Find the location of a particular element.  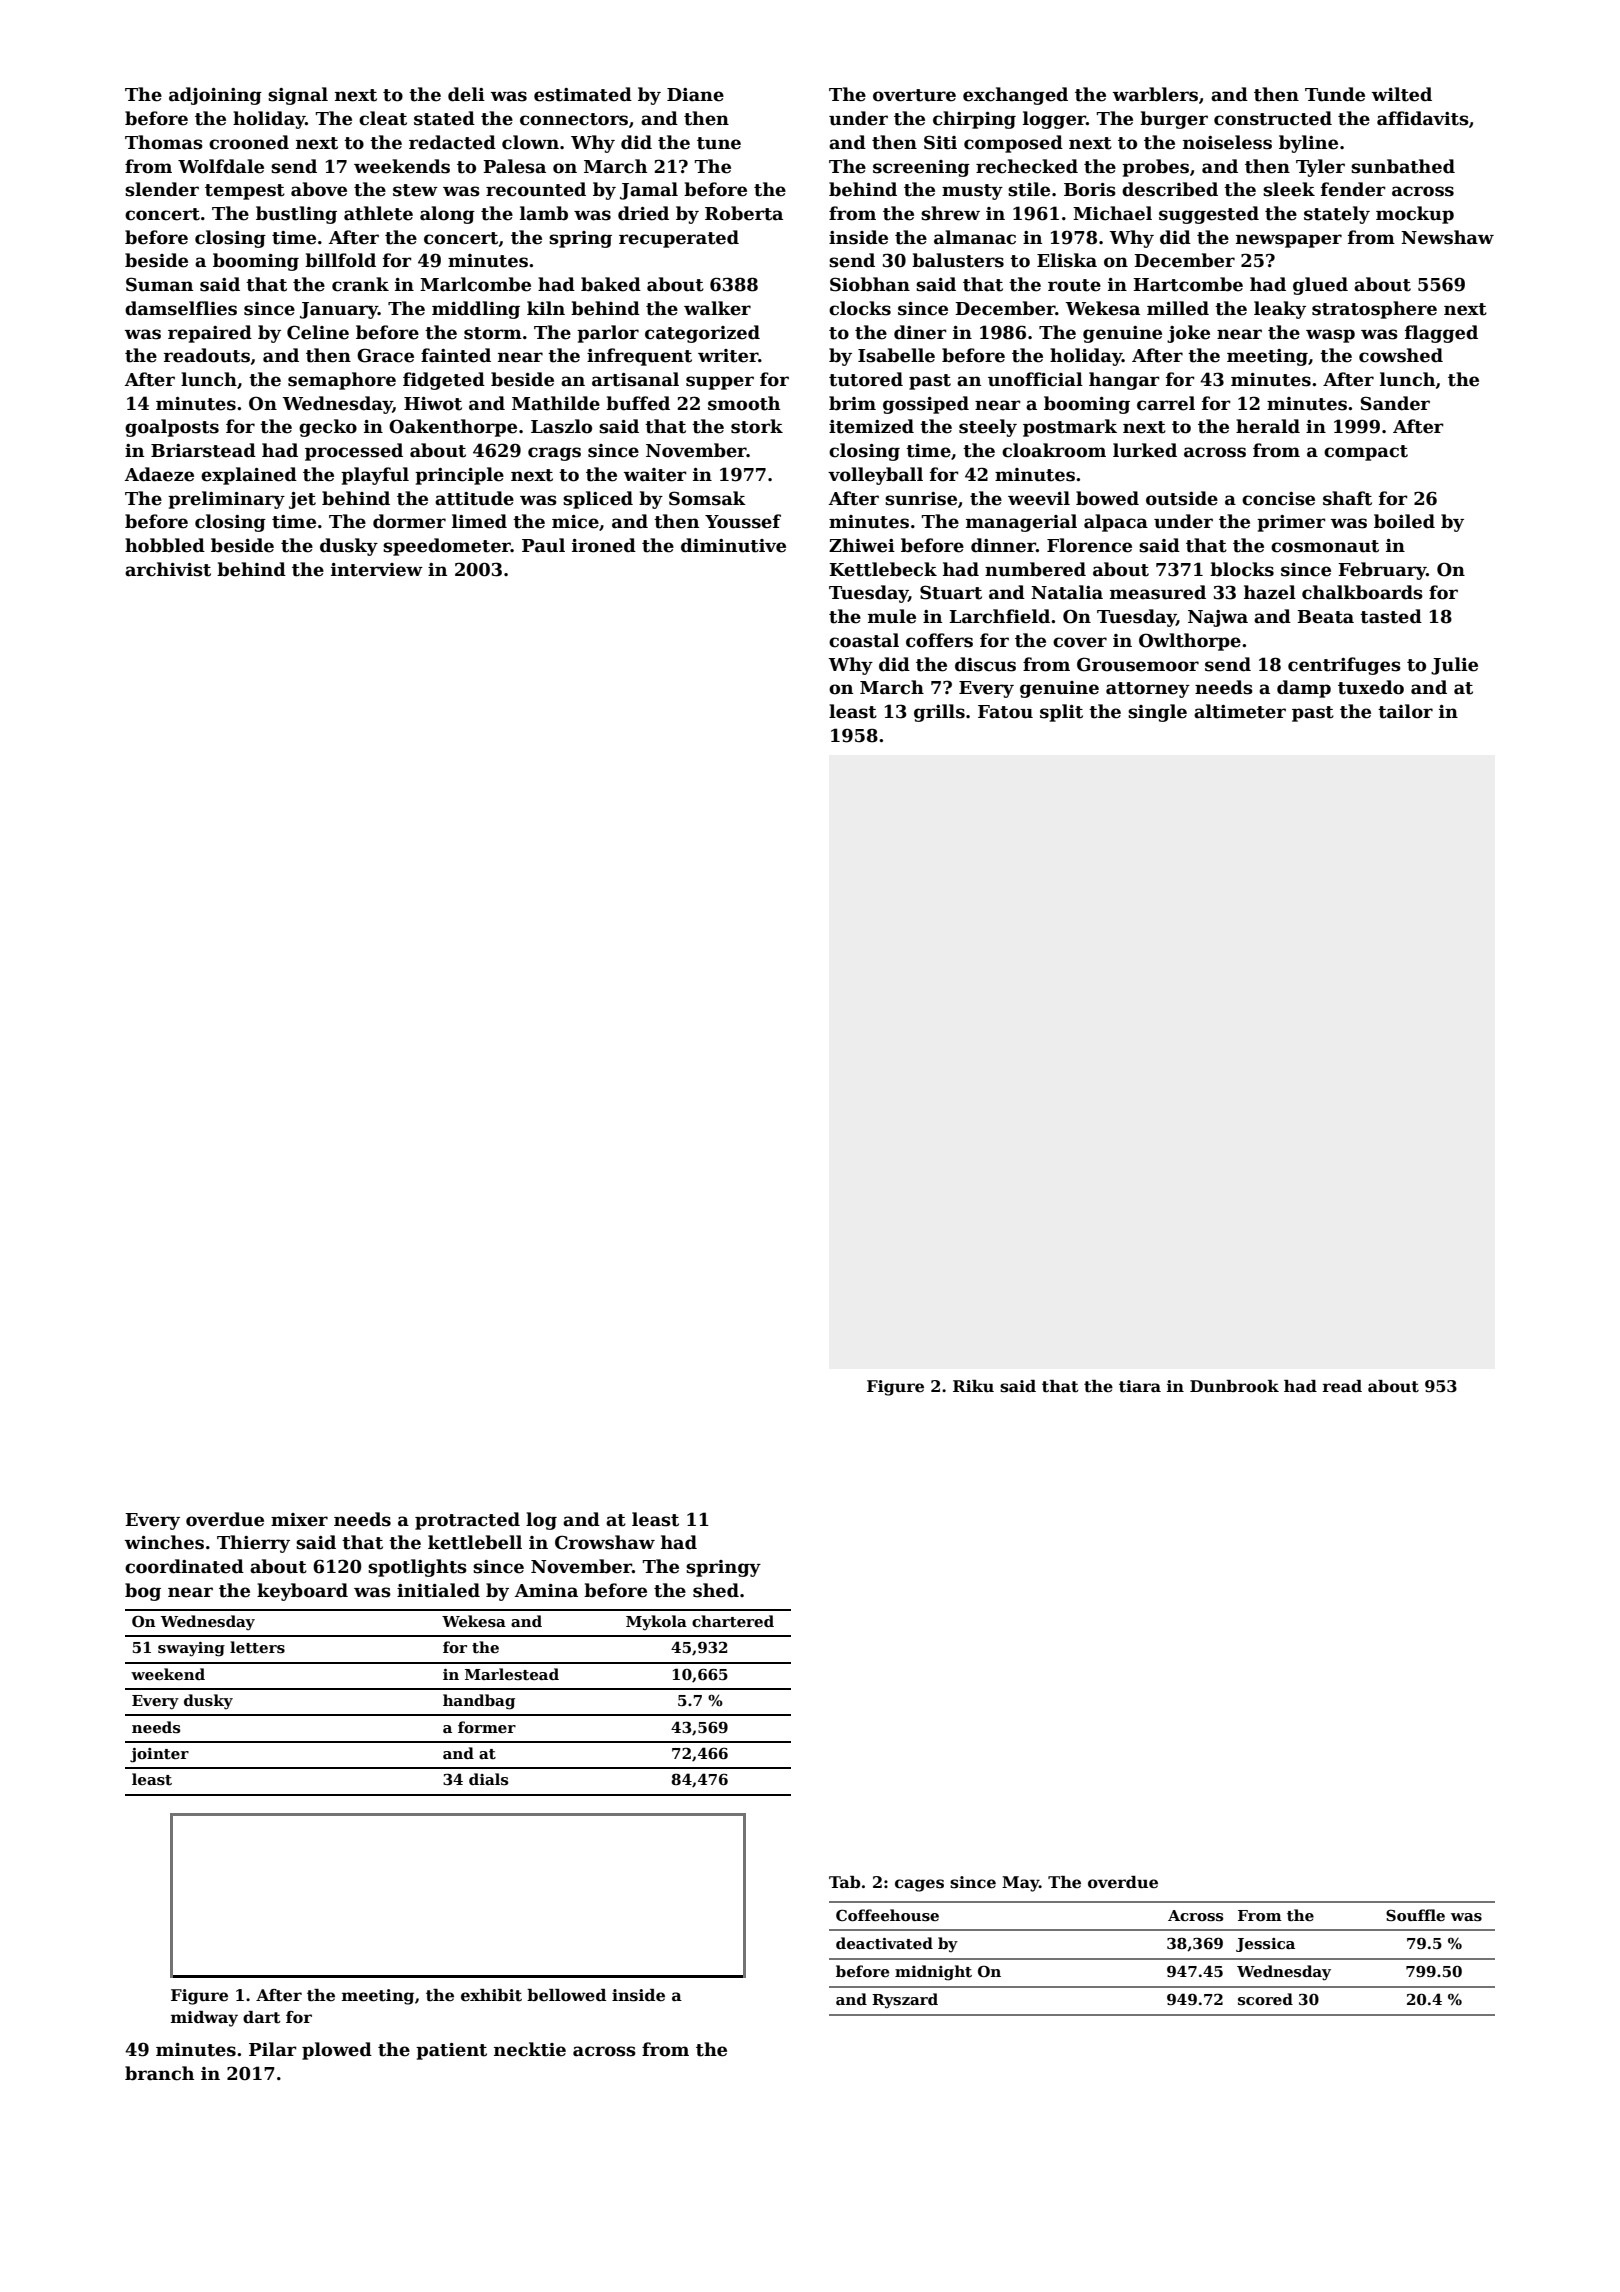

stew is located at coordinates (415, 190).
